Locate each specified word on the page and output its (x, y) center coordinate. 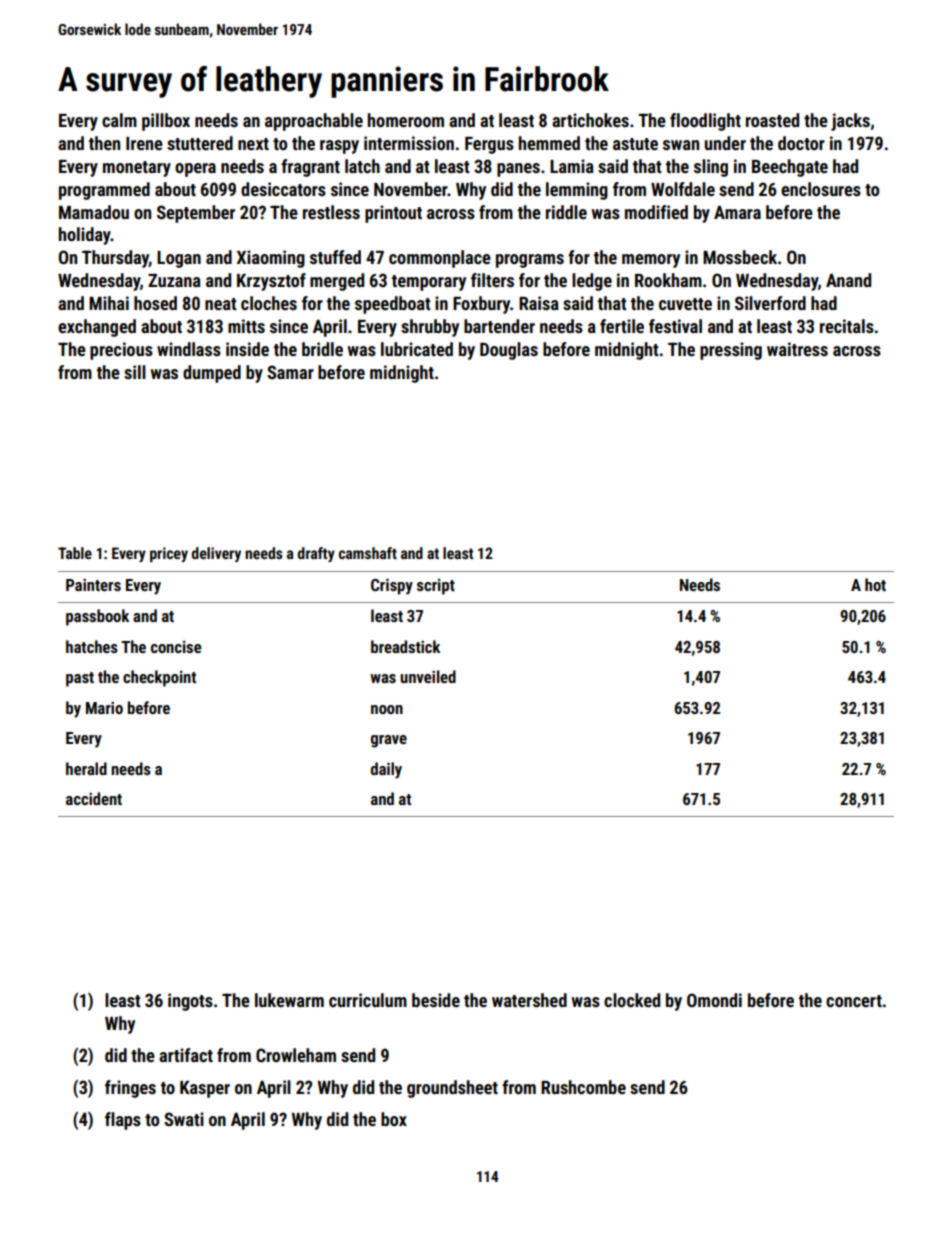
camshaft (368, 553)
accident (94, 798)
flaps (123, 1121)
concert (854, 1001)
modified (656, 212)
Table (75, 553)
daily (386, 770)
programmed (104, 191)
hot (875, 584)
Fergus (489, 145)
